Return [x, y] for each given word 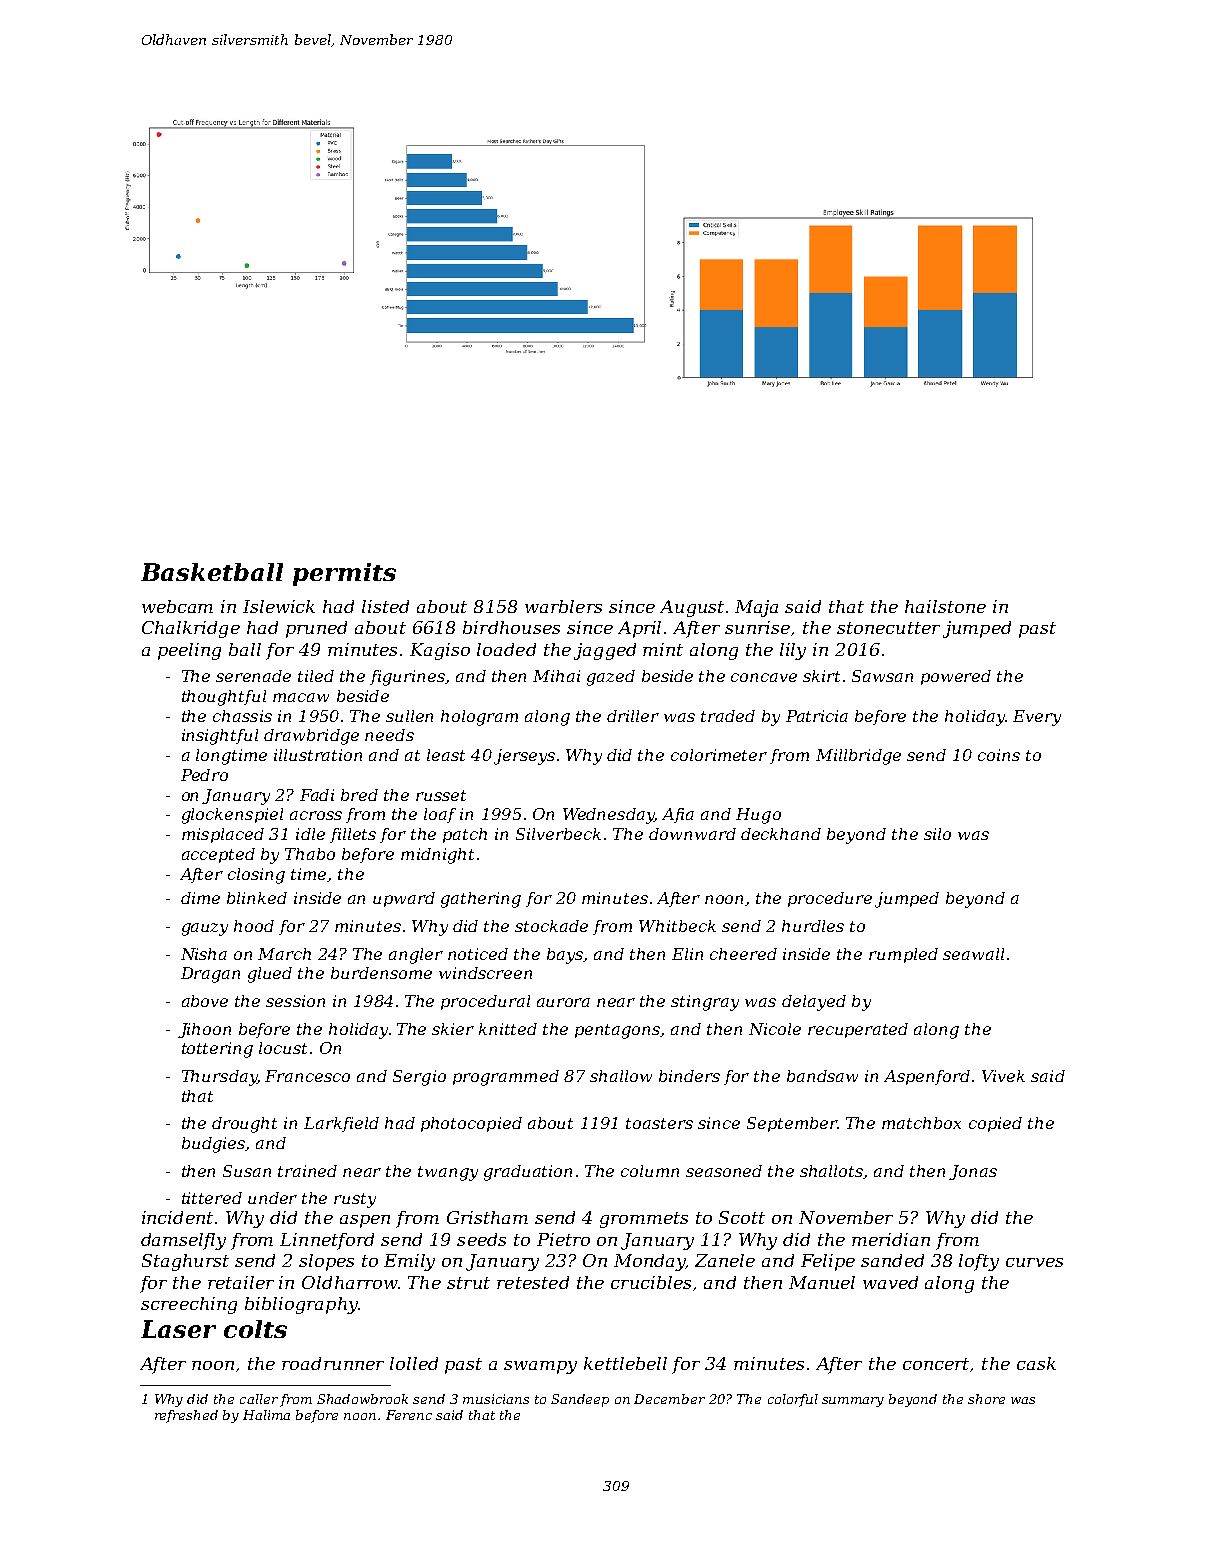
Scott [742, 1217]
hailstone [945, 606]
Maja [756, 608]
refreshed [186, 1416]
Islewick [279, 606]
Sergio [419, 1078]
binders [689, 1076]
